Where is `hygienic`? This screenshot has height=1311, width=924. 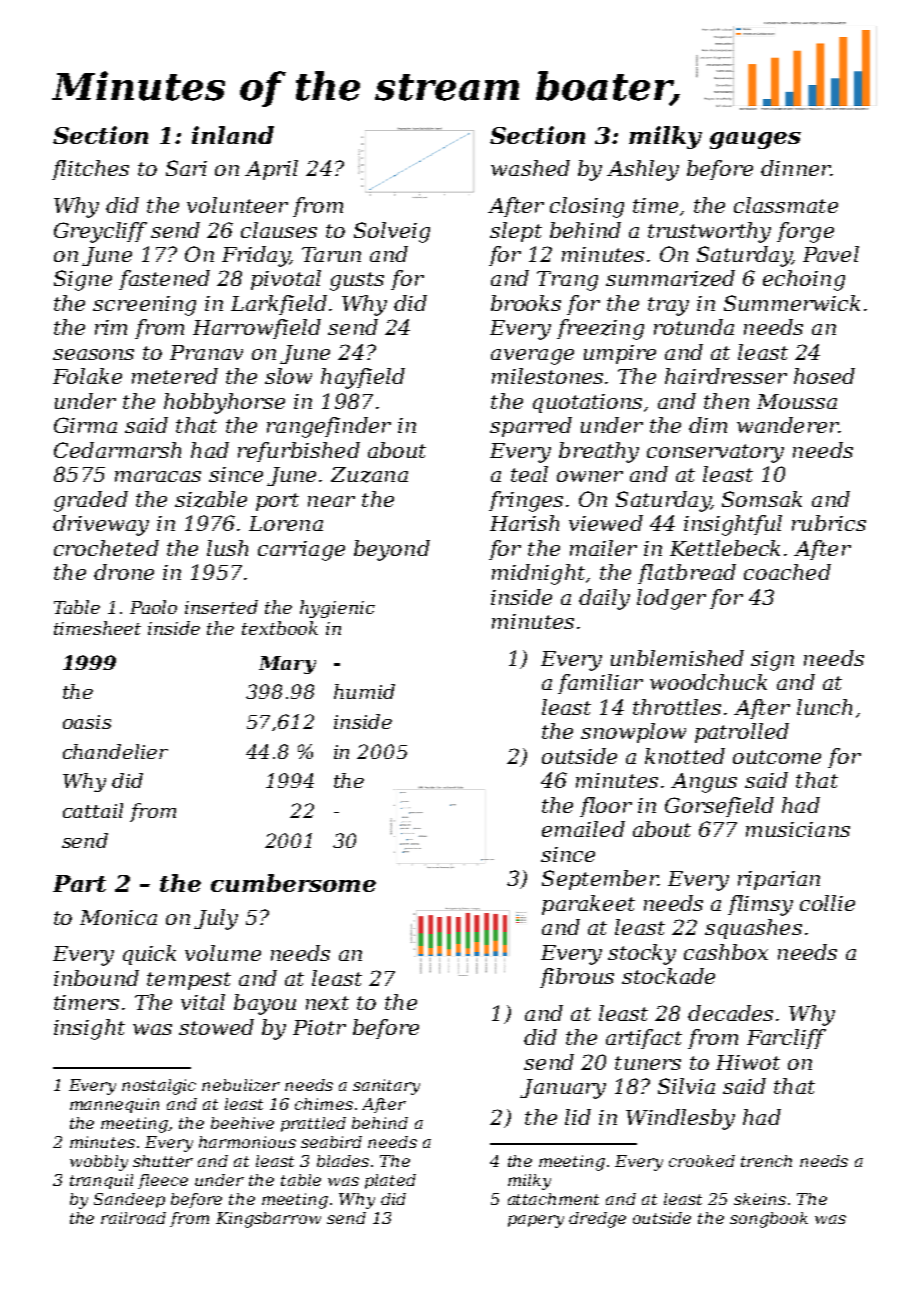 hygienic is located at coordinates (337, 609).
